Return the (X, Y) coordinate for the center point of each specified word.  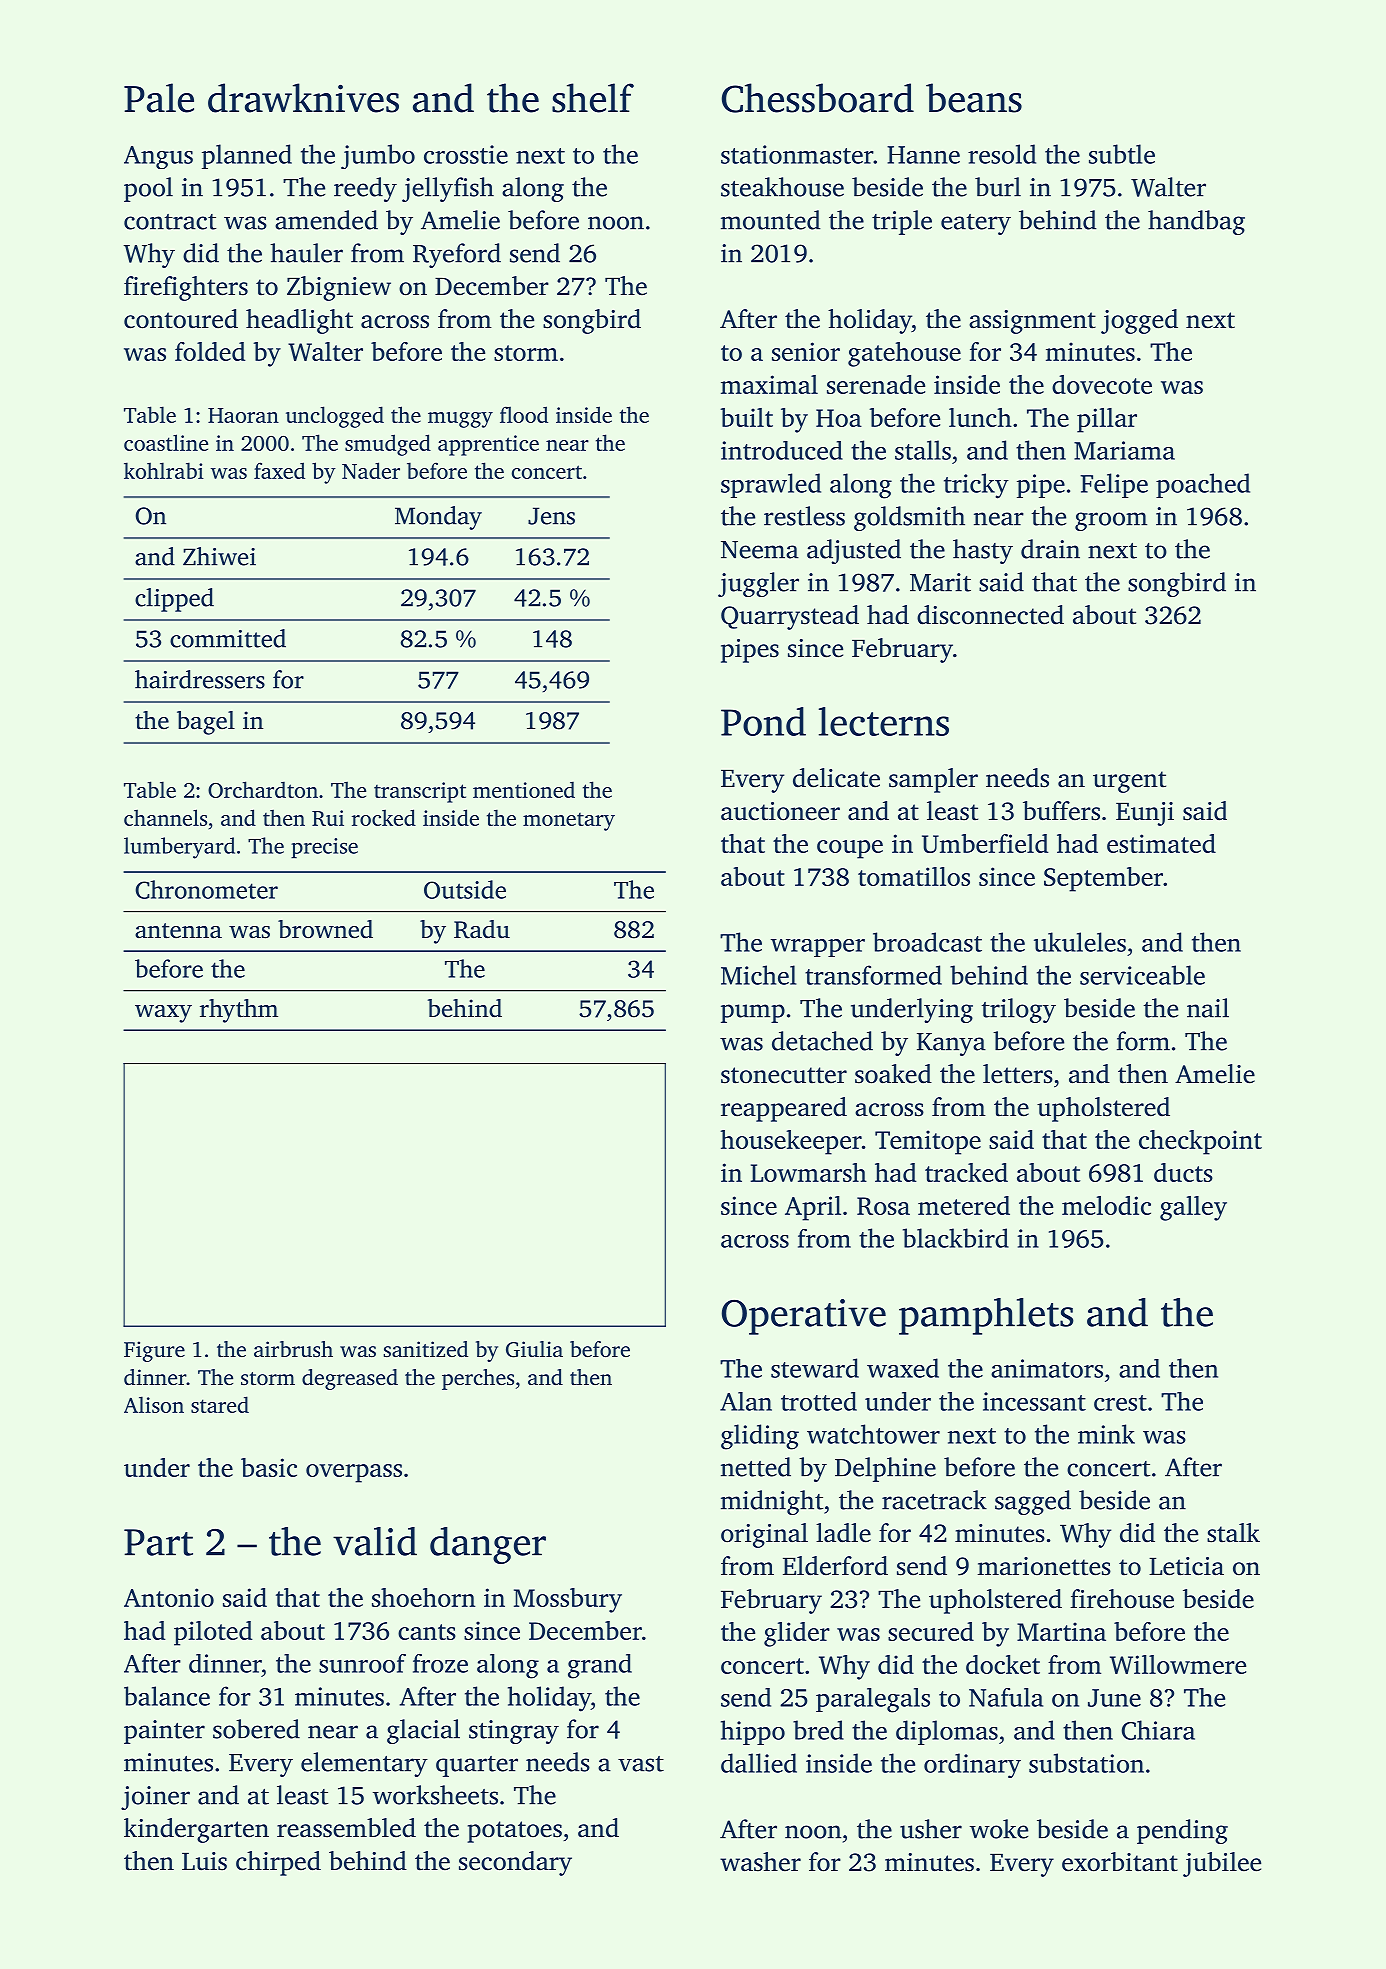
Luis (204, 1861)
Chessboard (818, 98)
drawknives (303, 98)
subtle (1122, 154)
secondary (515, 1863)
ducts (1183, 1172)
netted (756, 1467)
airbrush (293, 1349)
